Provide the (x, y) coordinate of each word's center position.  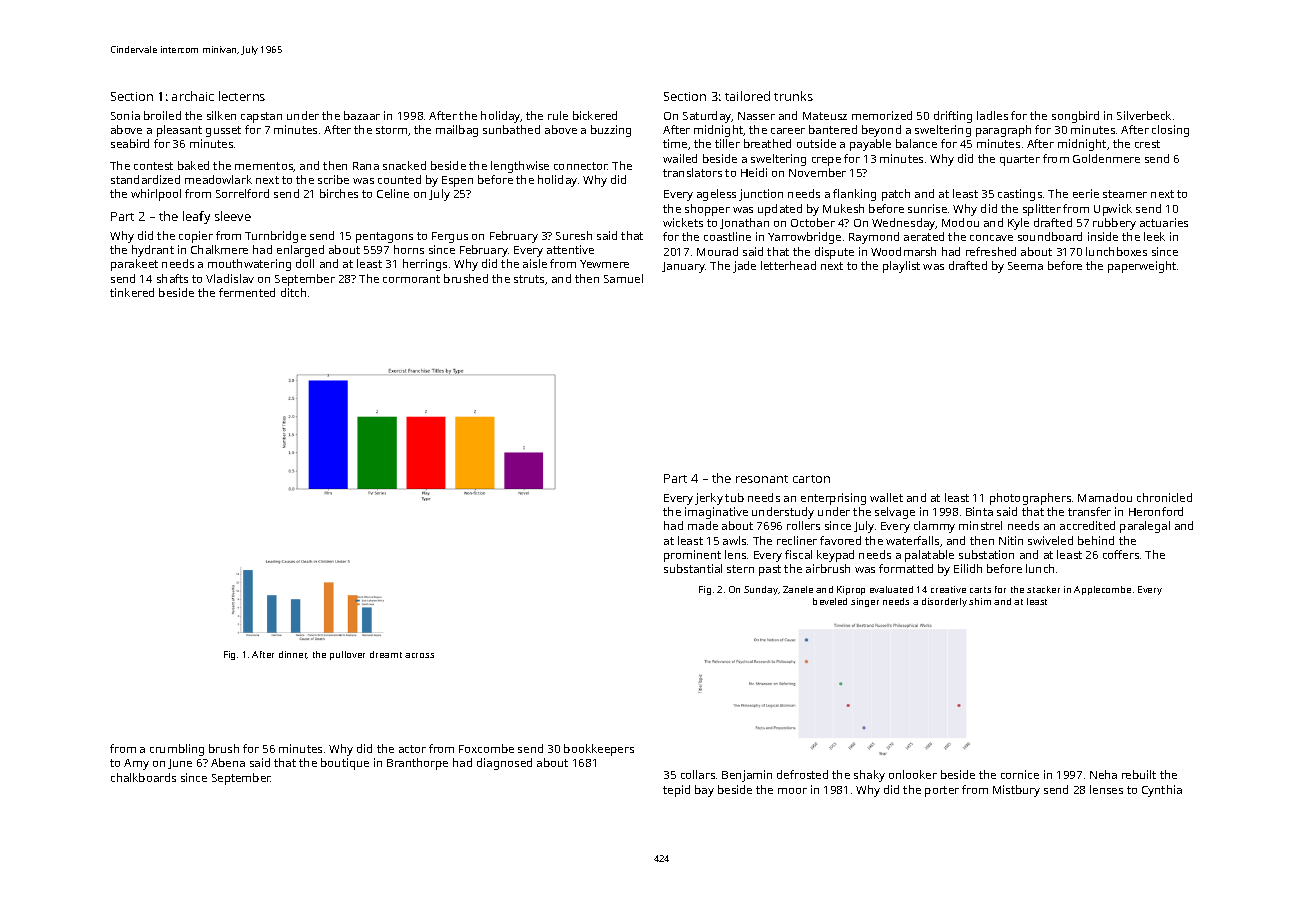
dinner (293, 655)
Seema (1025, 266)
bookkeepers (599, 750)
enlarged (300, 251)
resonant (762, 479)
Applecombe (1102, 590)
